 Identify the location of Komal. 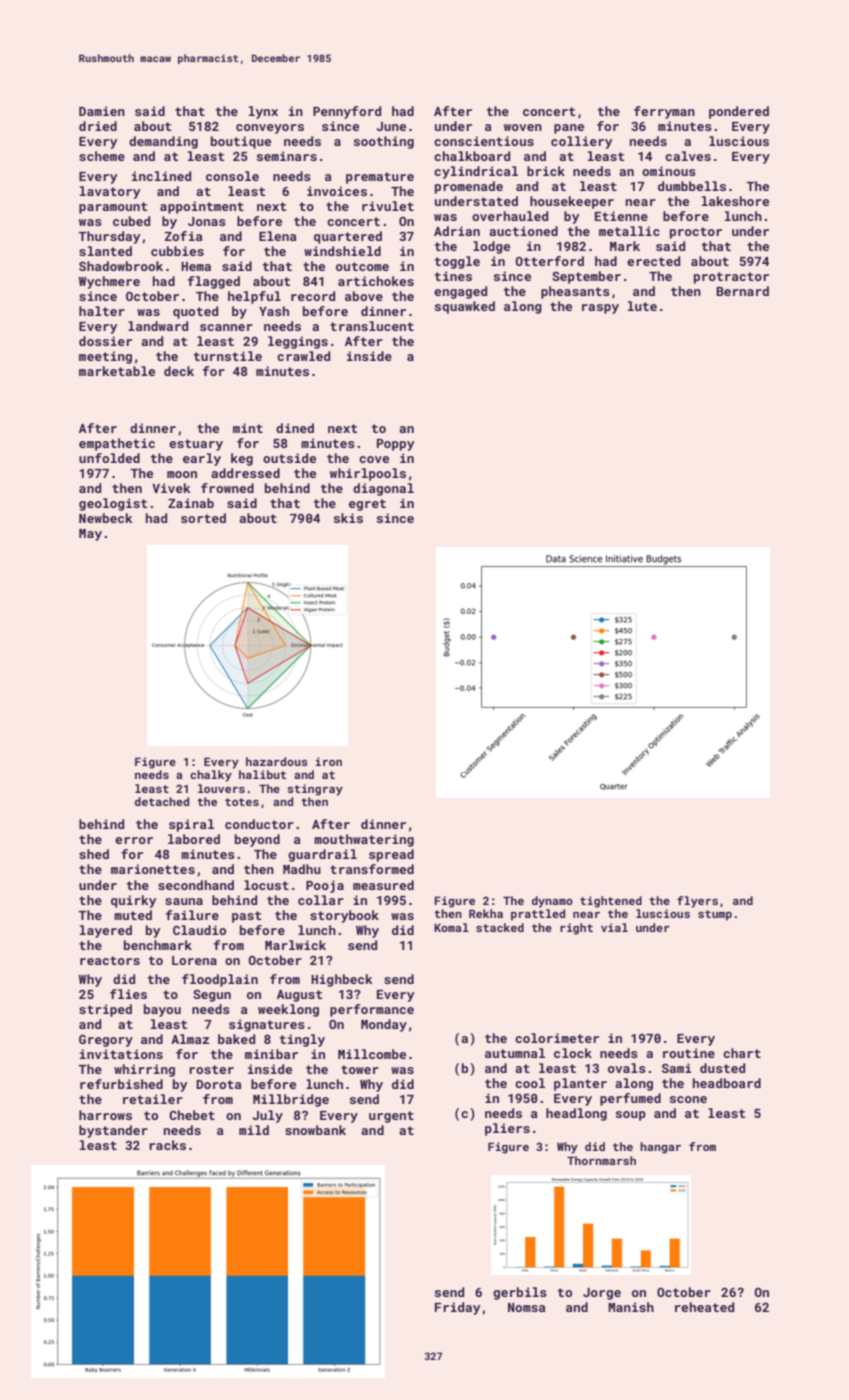
(451, 927).
